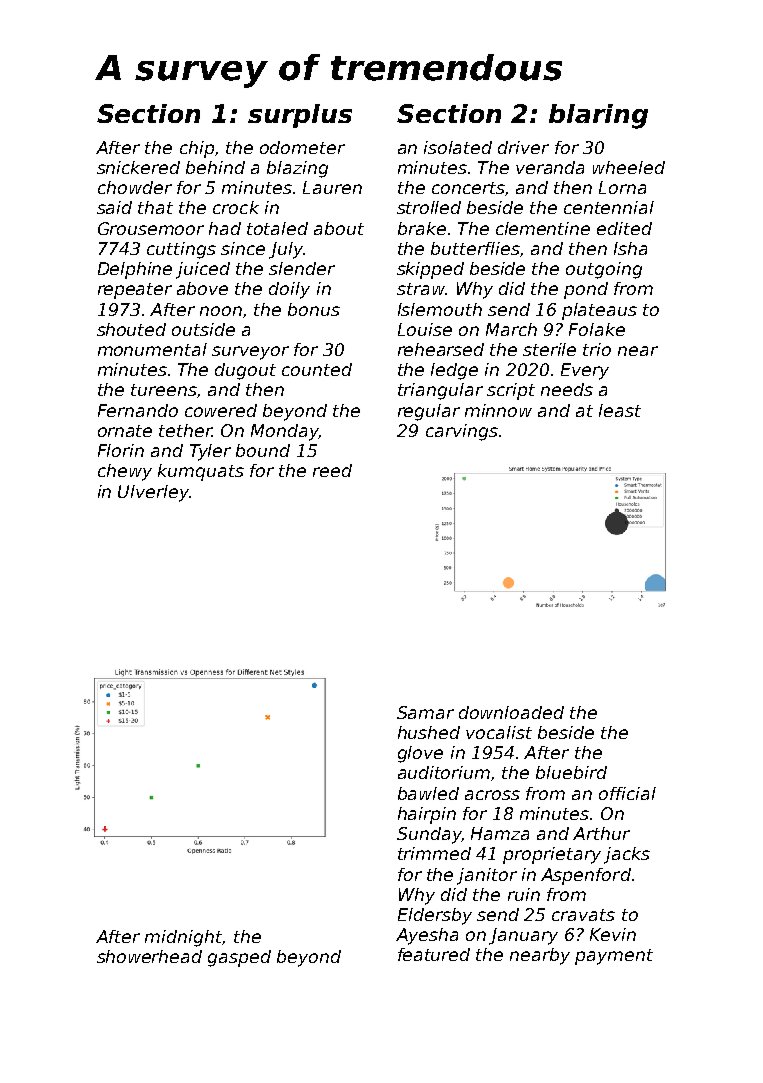 The image size is (763, 1083). What do you see at coordinates (425, 712) in the image?
I see `Samar` at bounding box center [425, 712].
